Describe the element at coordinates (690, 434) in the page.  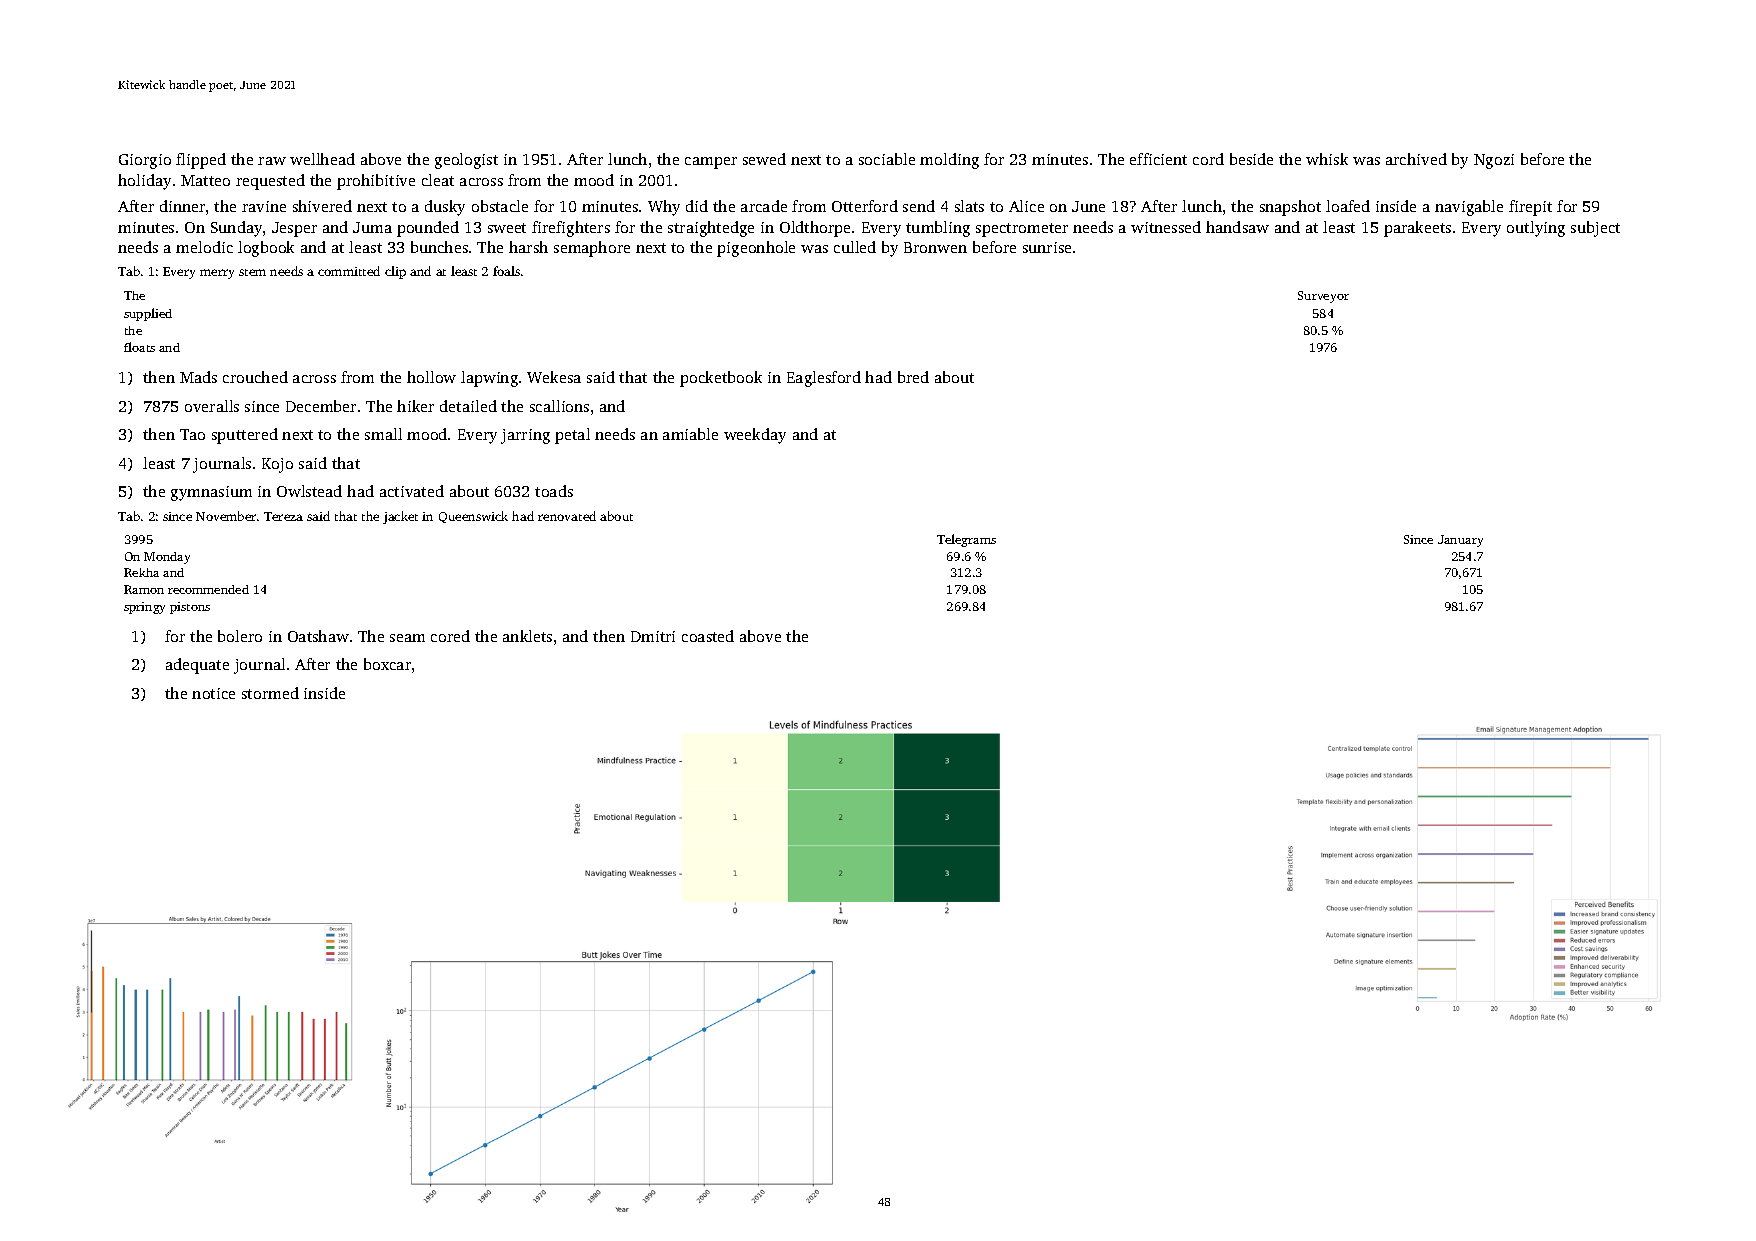
I see `amiable` at that location.
